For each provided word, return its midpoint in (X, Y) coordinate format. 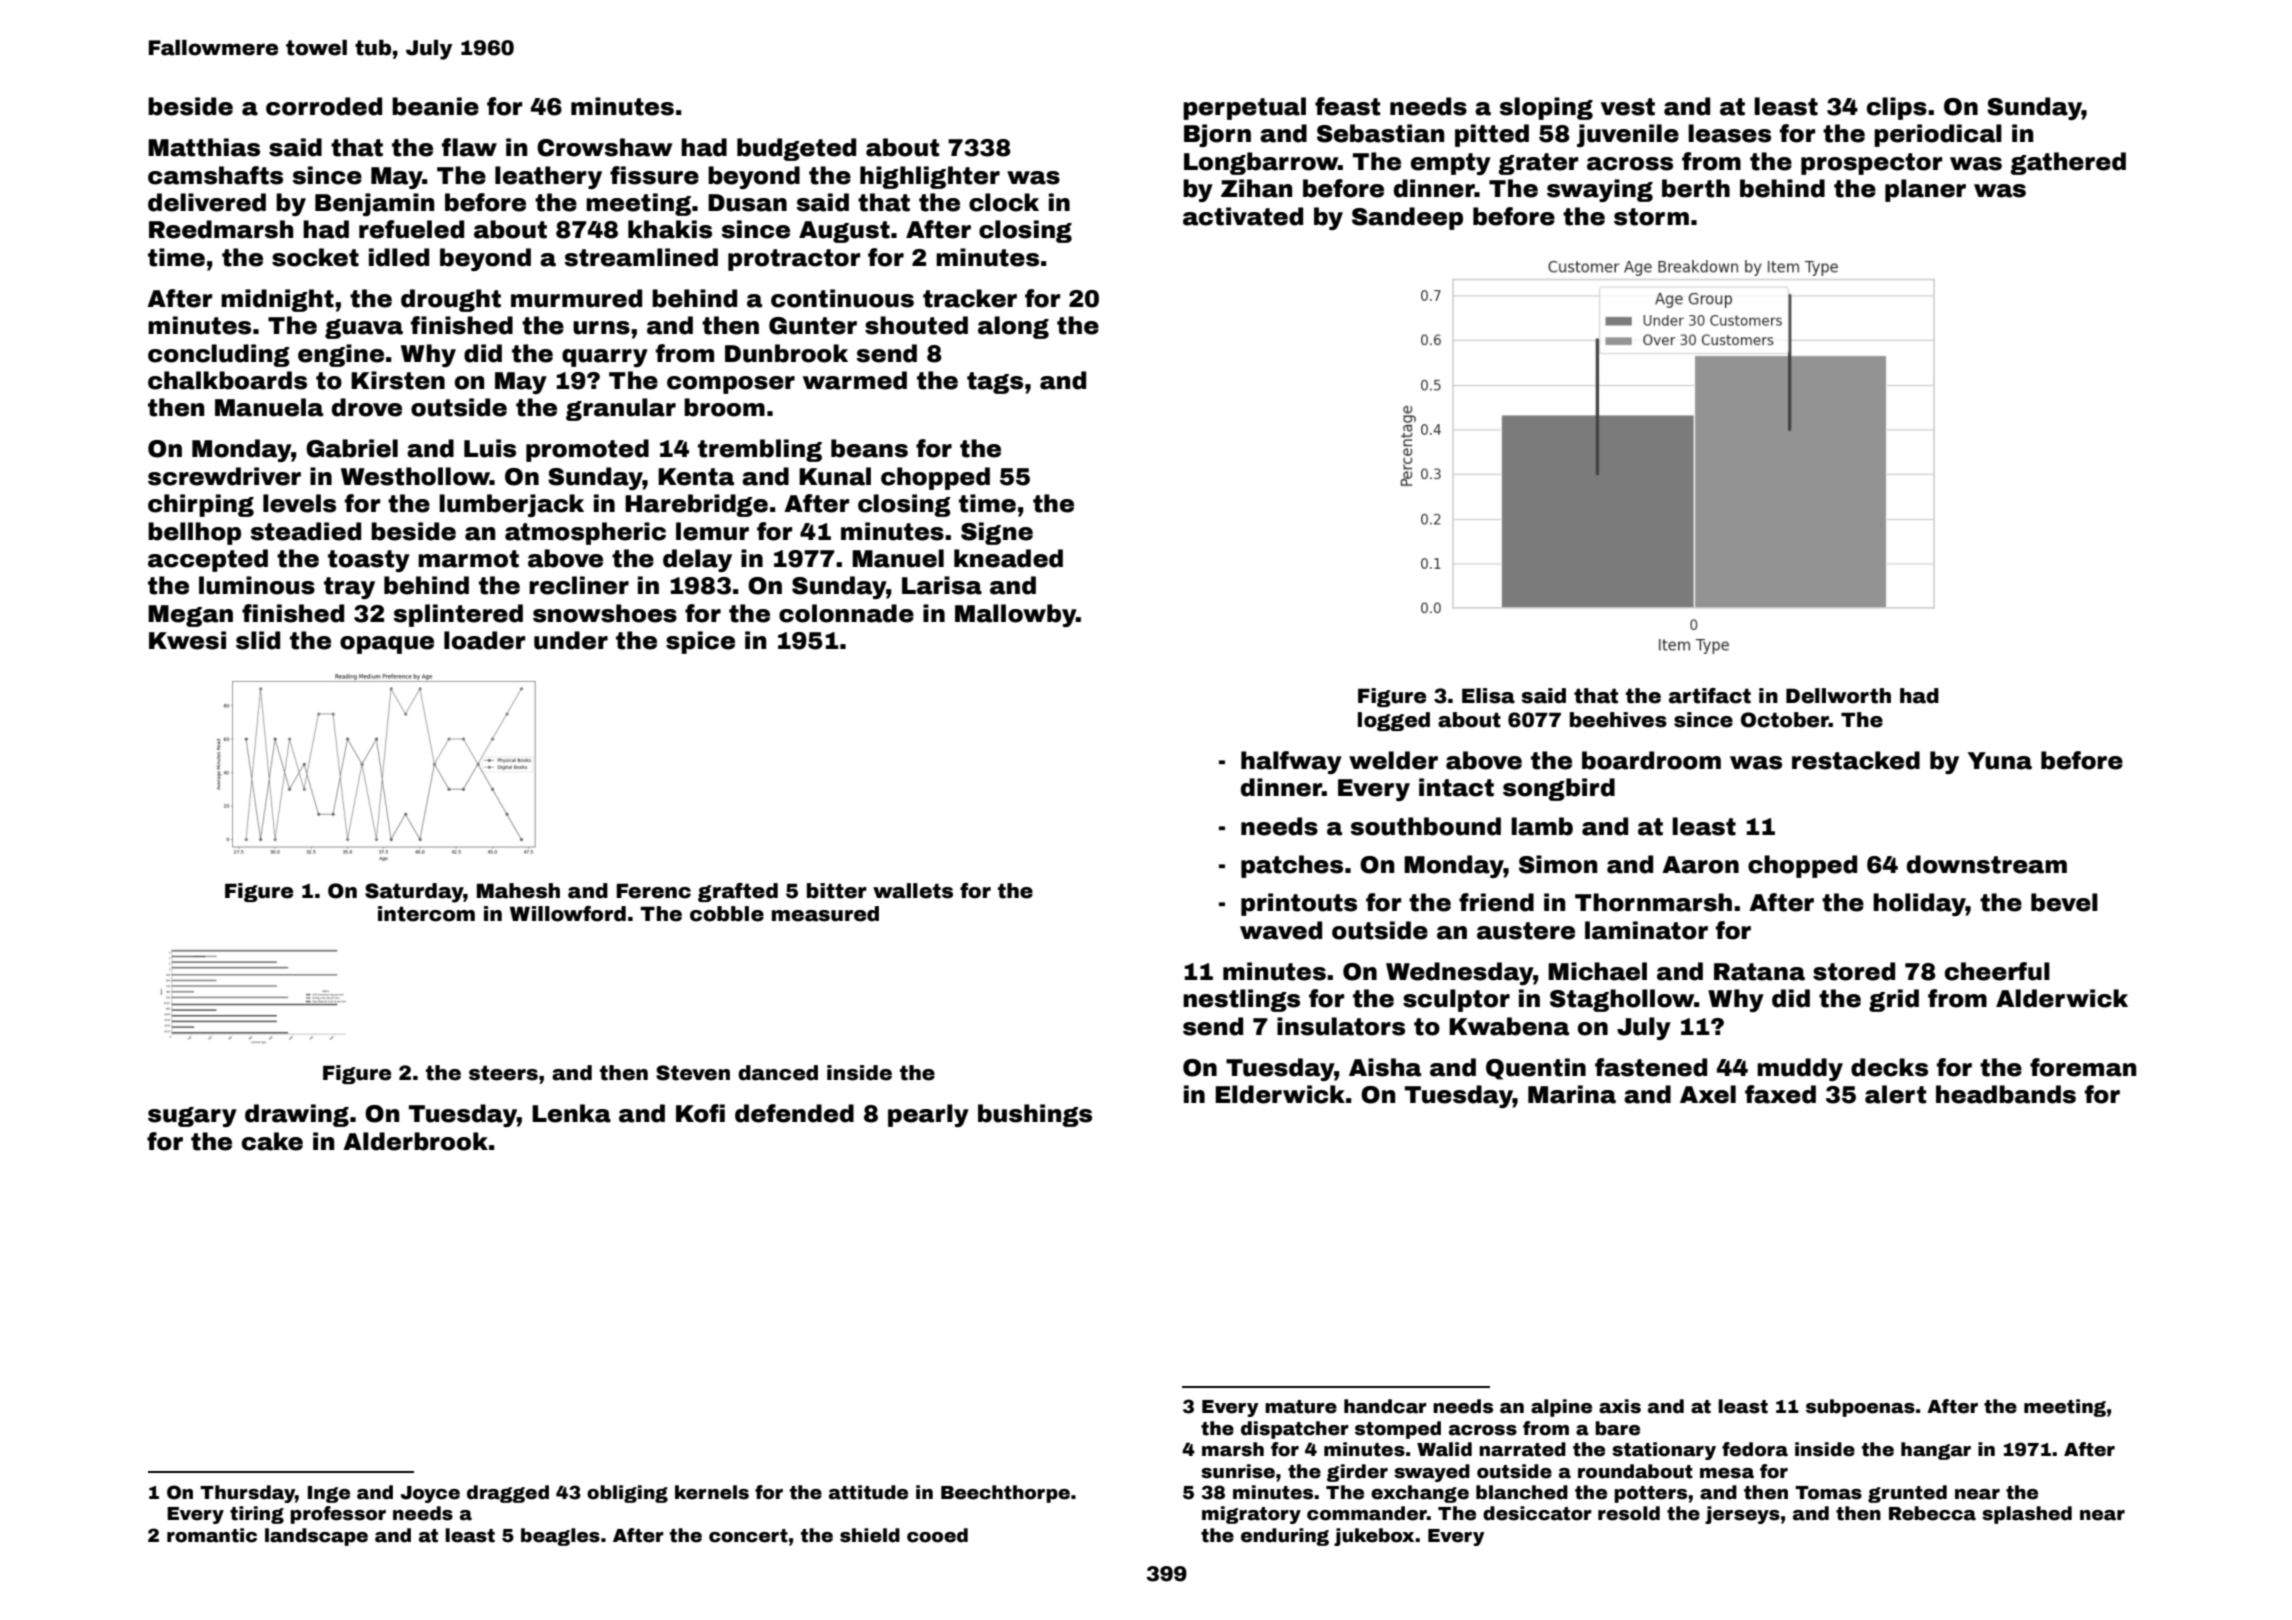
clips (1897, 108)
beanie (435, 106)
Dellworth (1838, 696)
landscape (316, 1537)
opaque (387, 645)
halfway (1291, 762)
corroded (324, 106)
